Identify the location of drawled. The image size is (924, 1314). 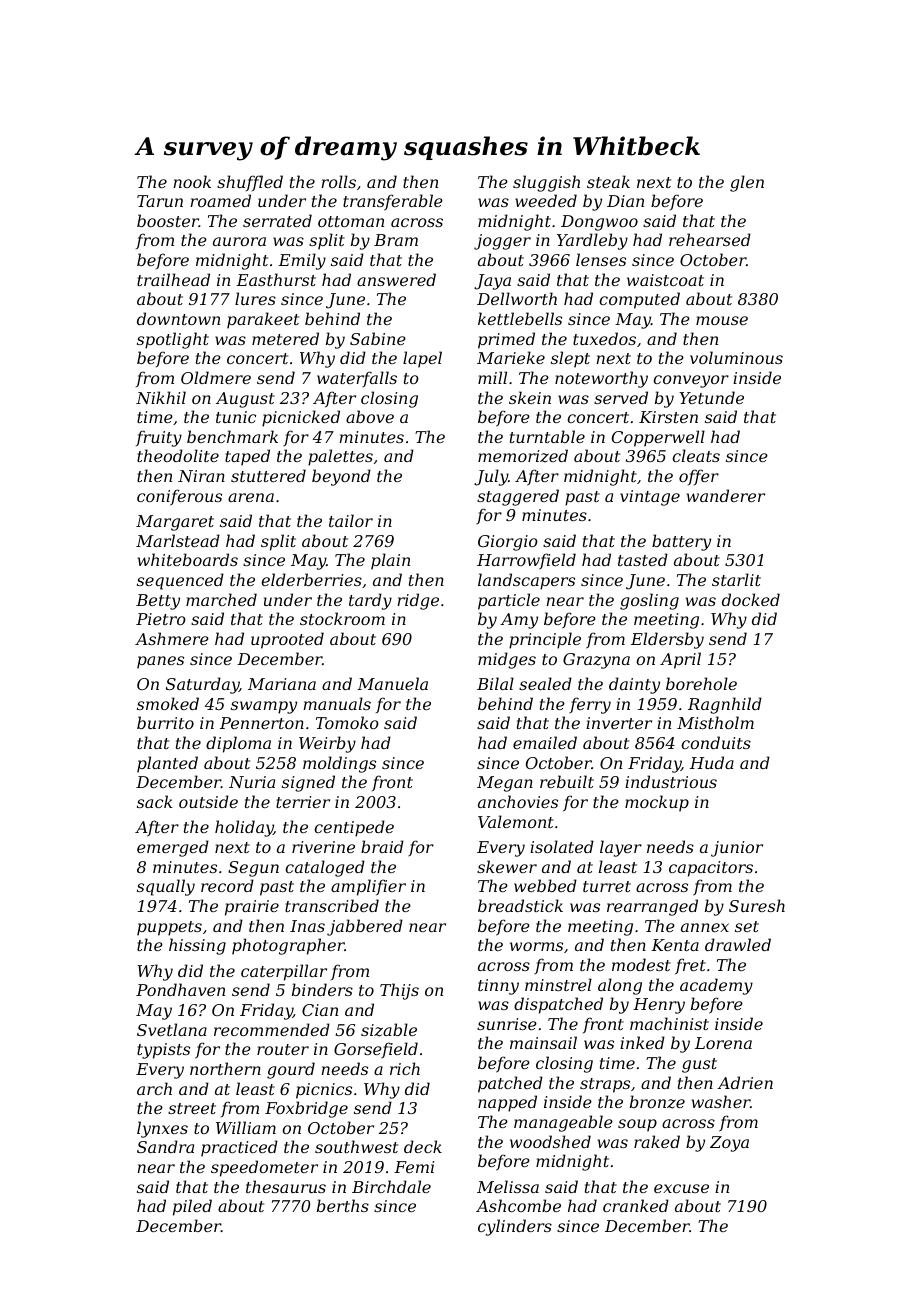
(738, 944).
